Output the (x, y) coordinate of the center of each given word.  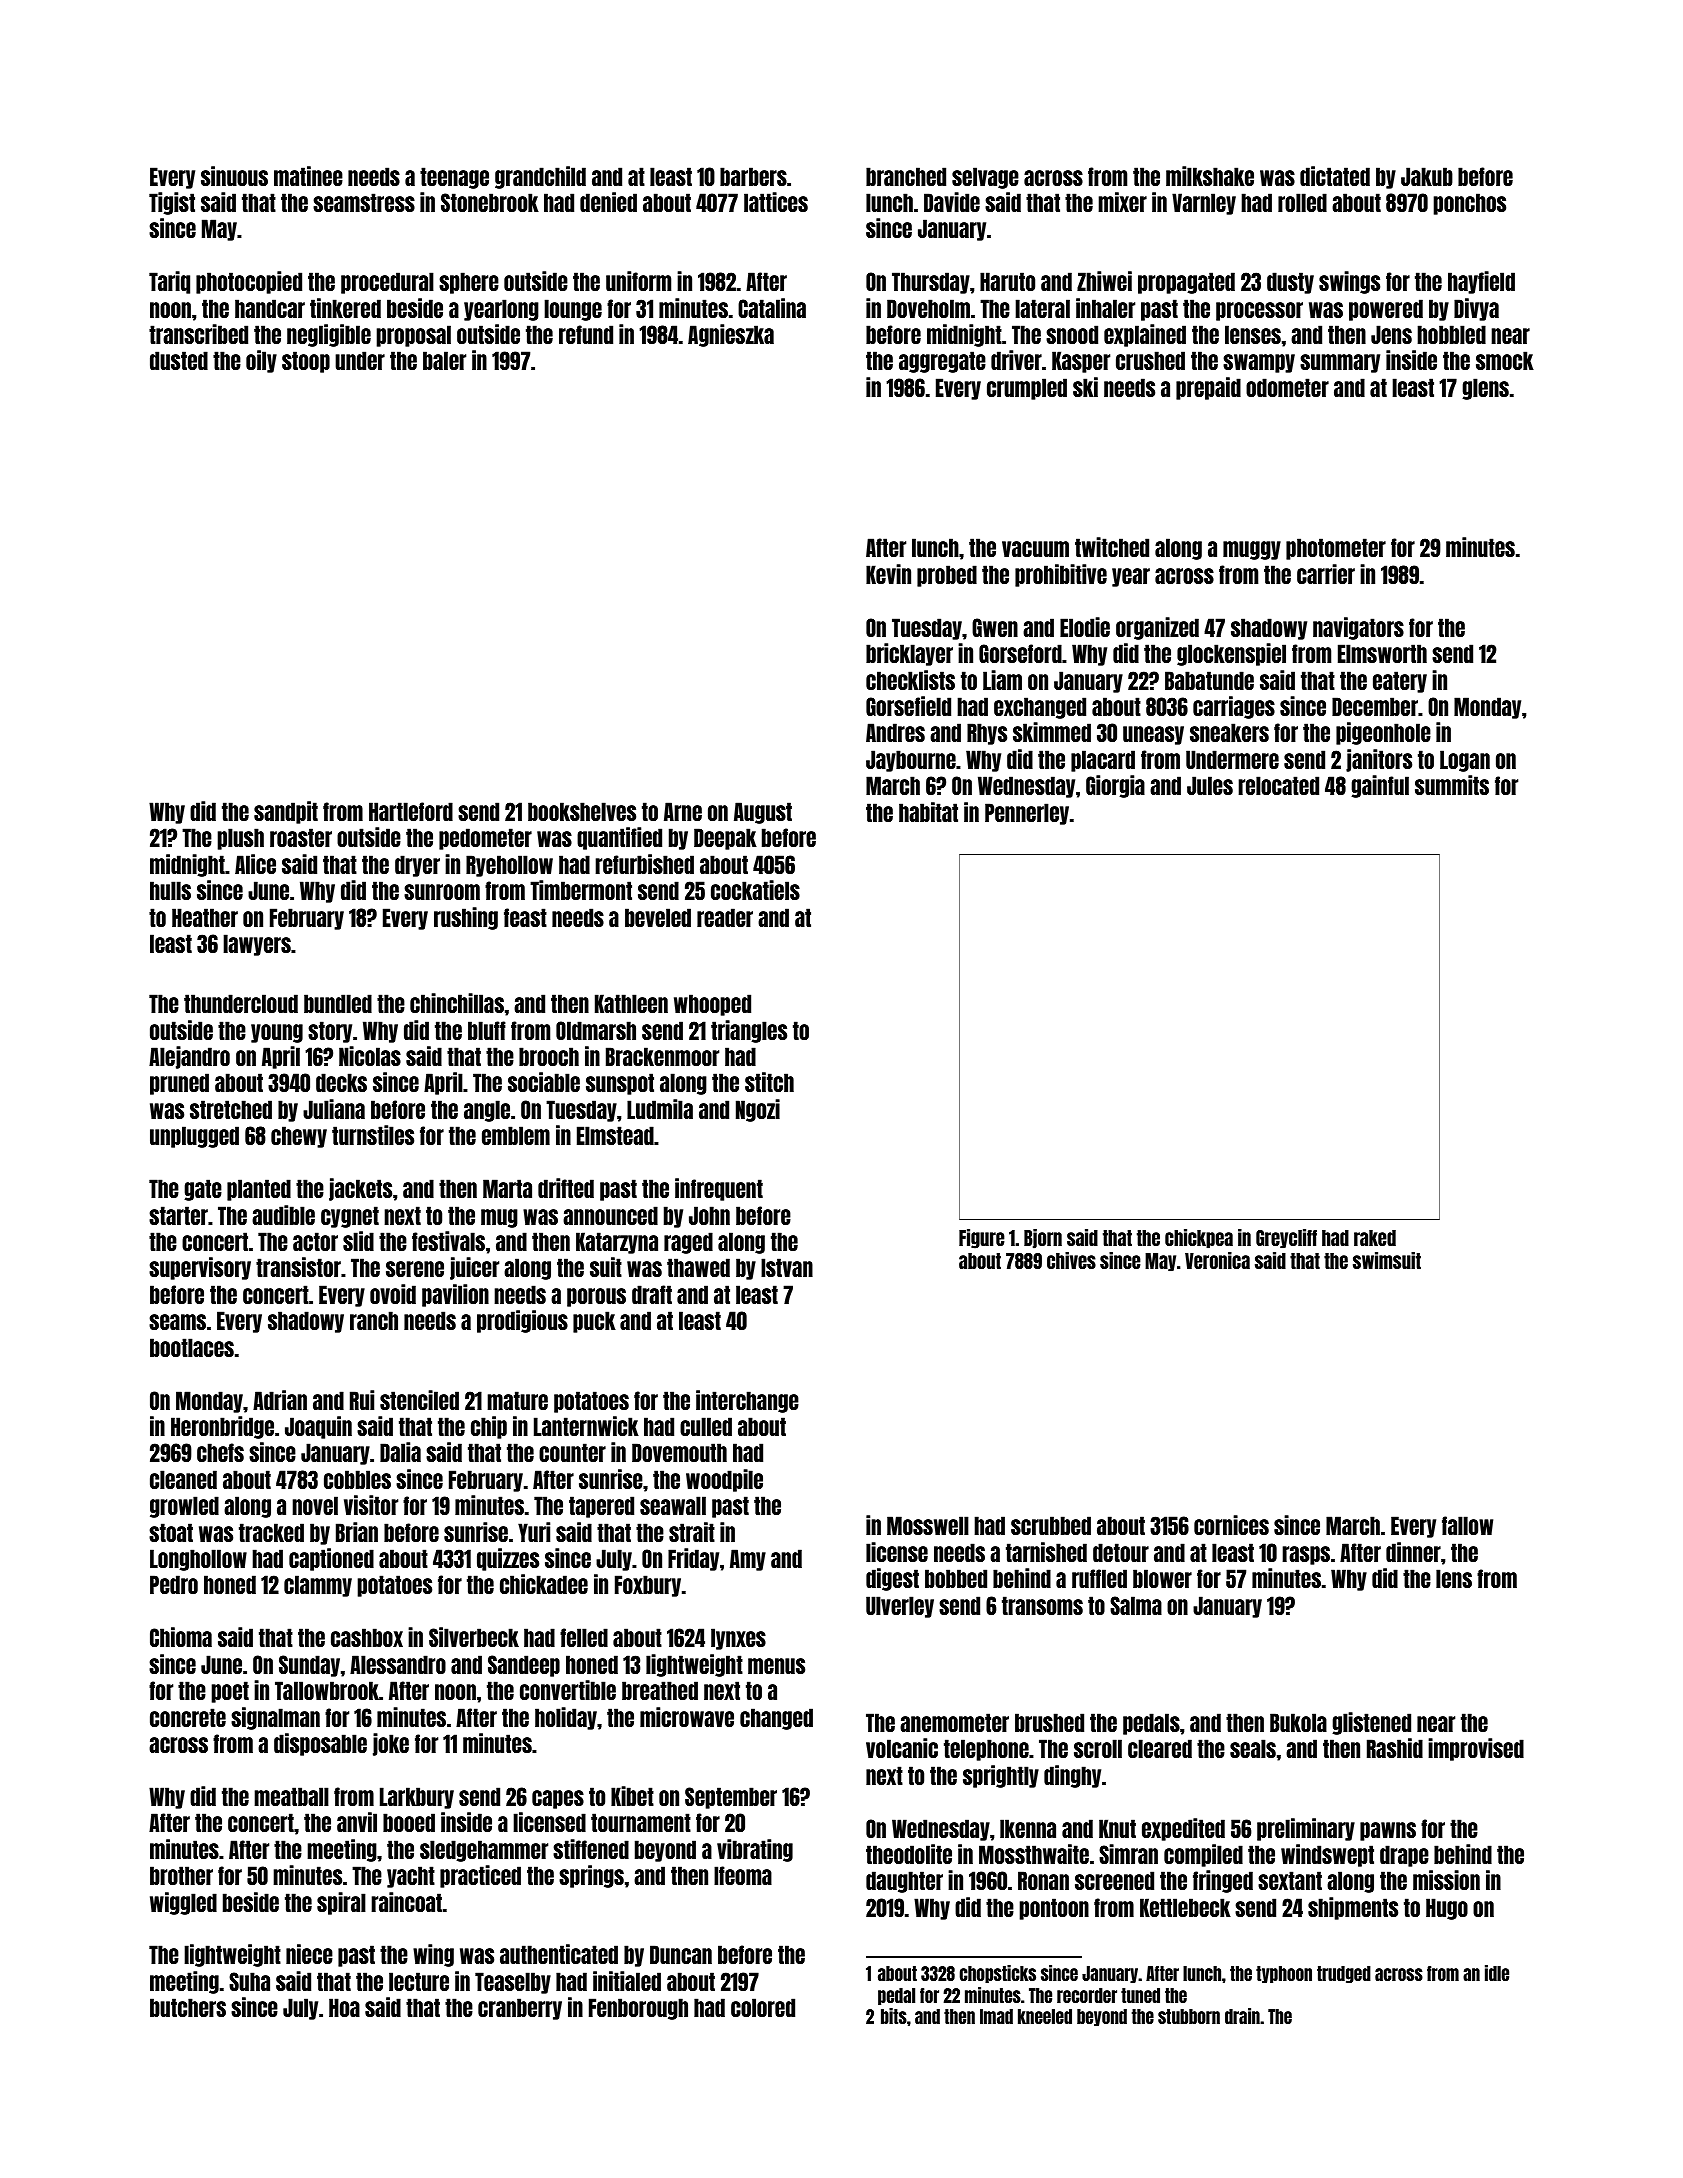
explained (1145, 335)
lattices (776, 202)
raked (1375, 1238)
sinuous (234, 176)
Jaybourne (911, 761)
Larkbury (417, 1798)
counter (572, 1452)
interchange (747, 1401)
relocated (1278, 785)
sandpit (286, 812)
